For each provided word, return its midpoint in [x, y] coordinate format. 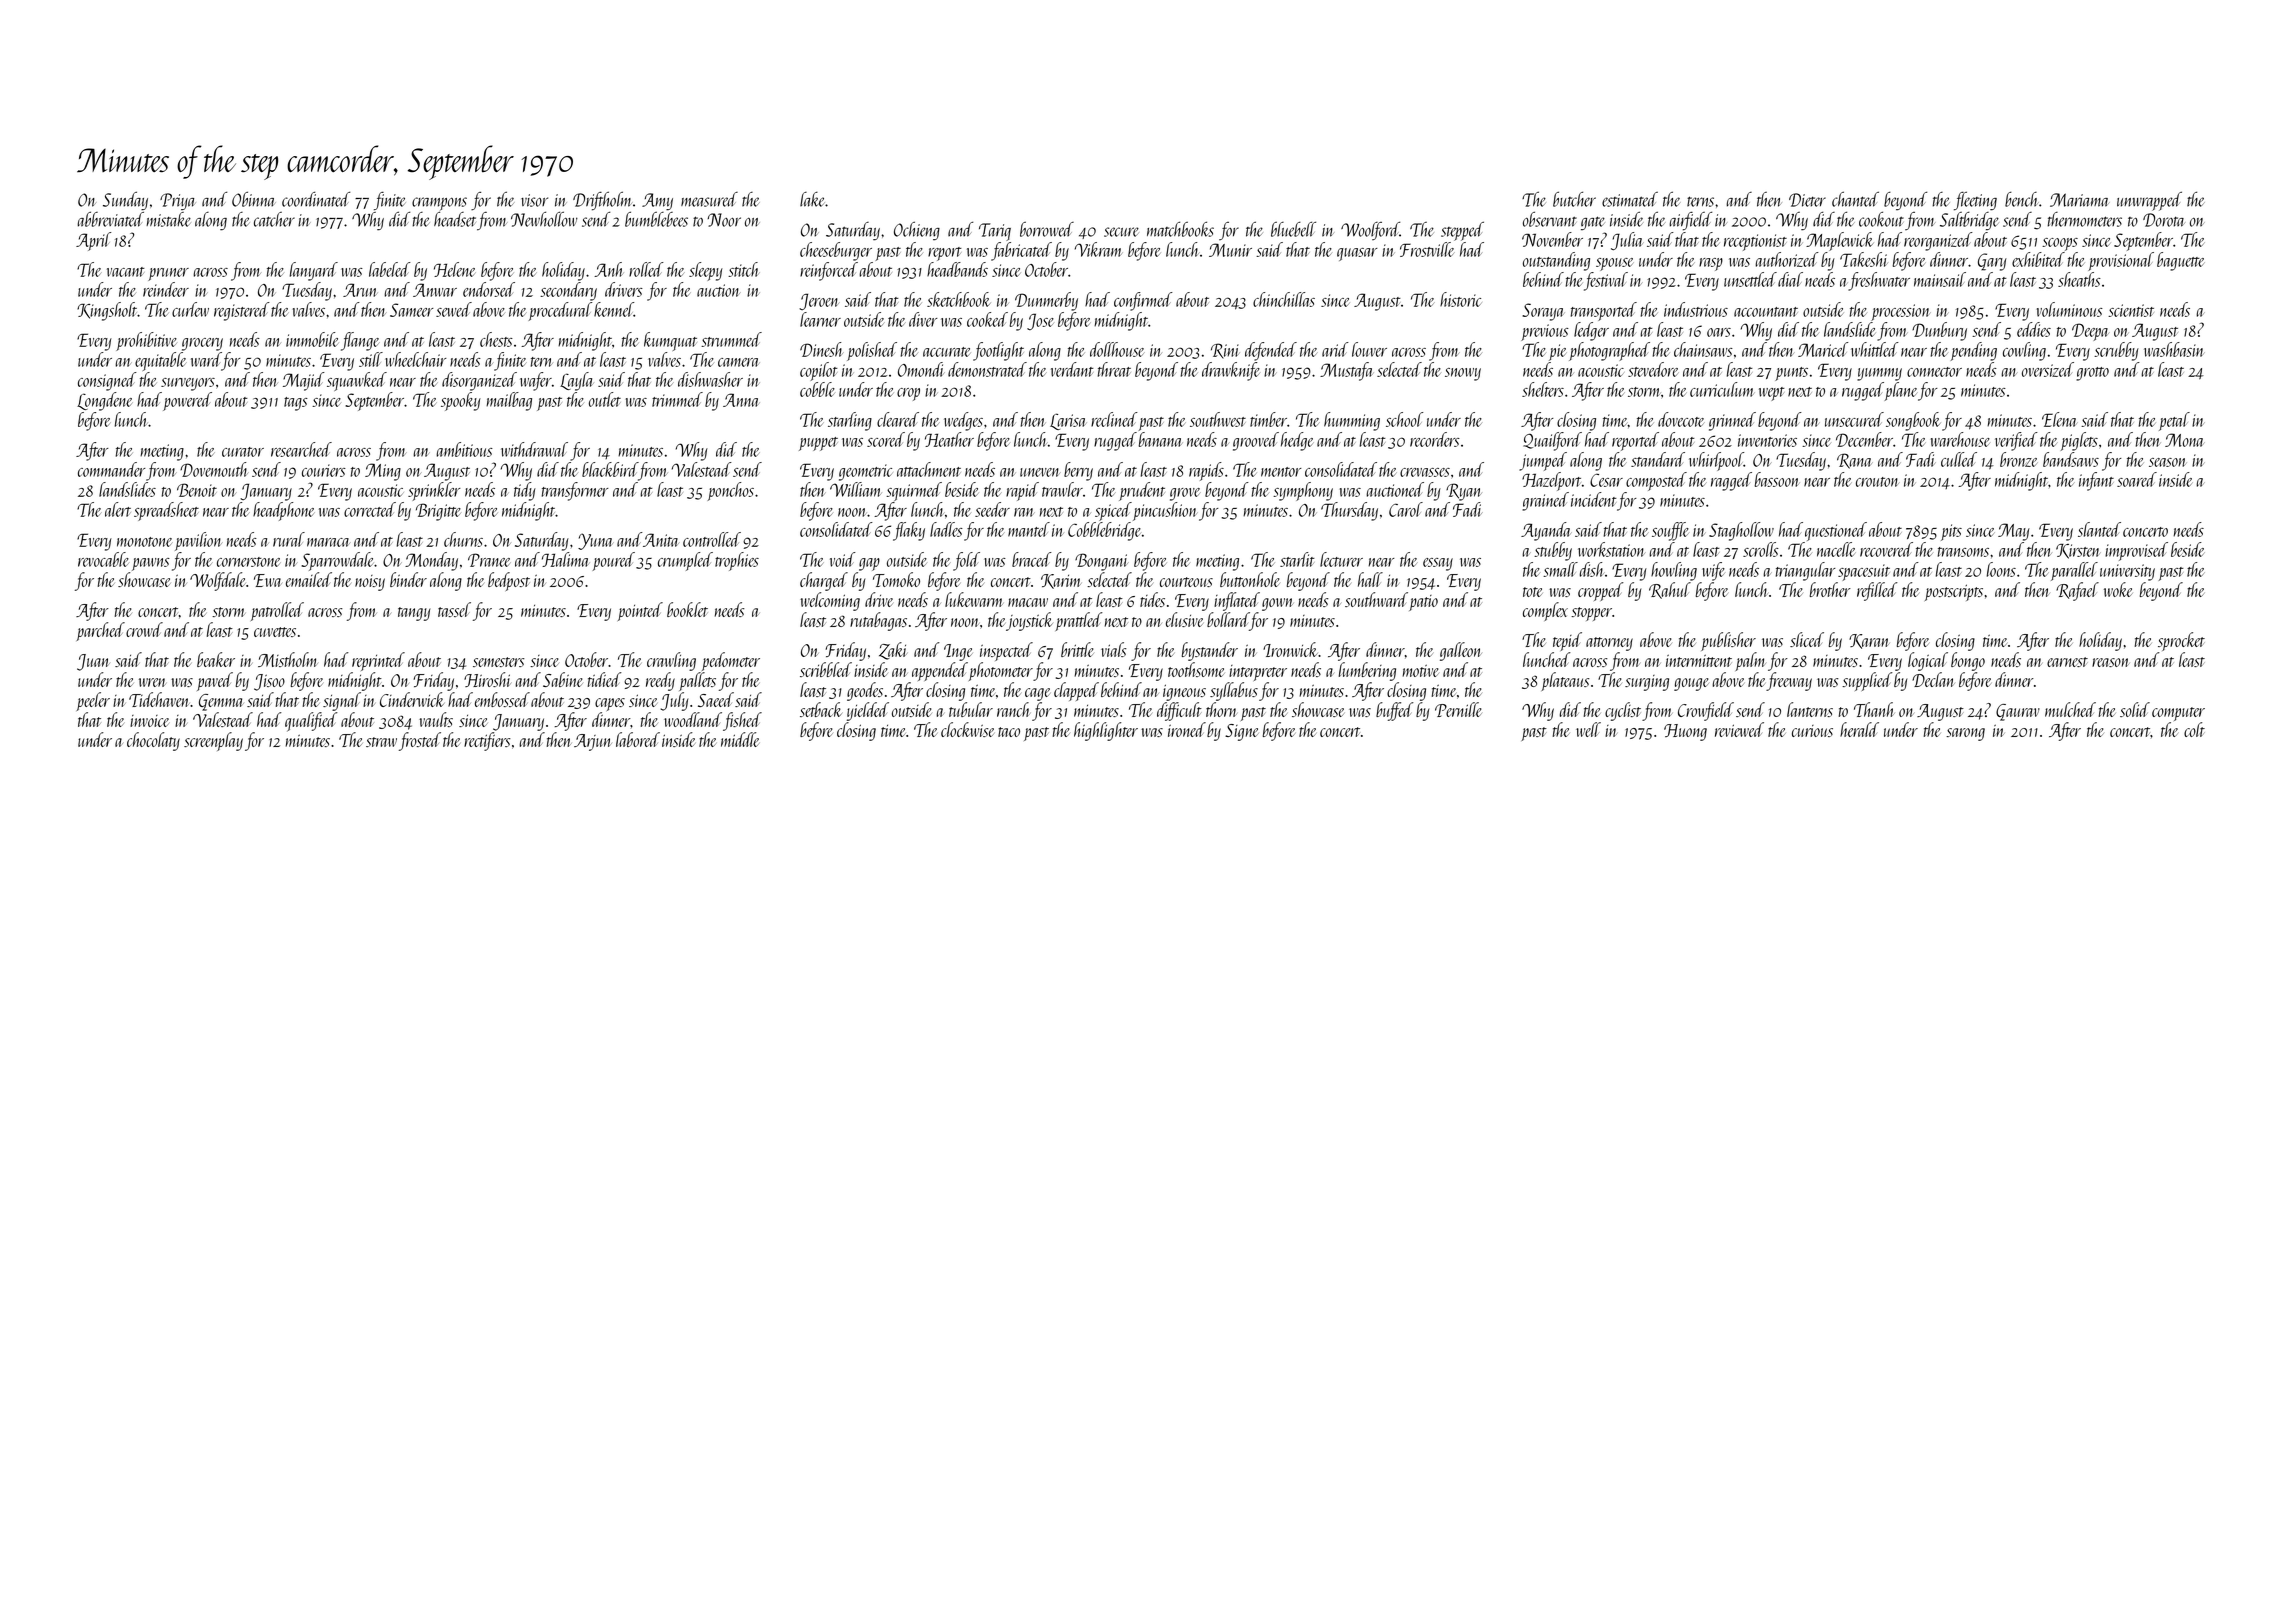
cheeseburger [836, 251]
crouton [1877, 482]
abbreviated [110, 219]
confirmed [1143, 301]
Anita [661, 540]
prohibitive [146, 341]
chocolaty [153, 741]
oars [1719, 332]
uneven [1040, 472]
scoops [2060, 244]
